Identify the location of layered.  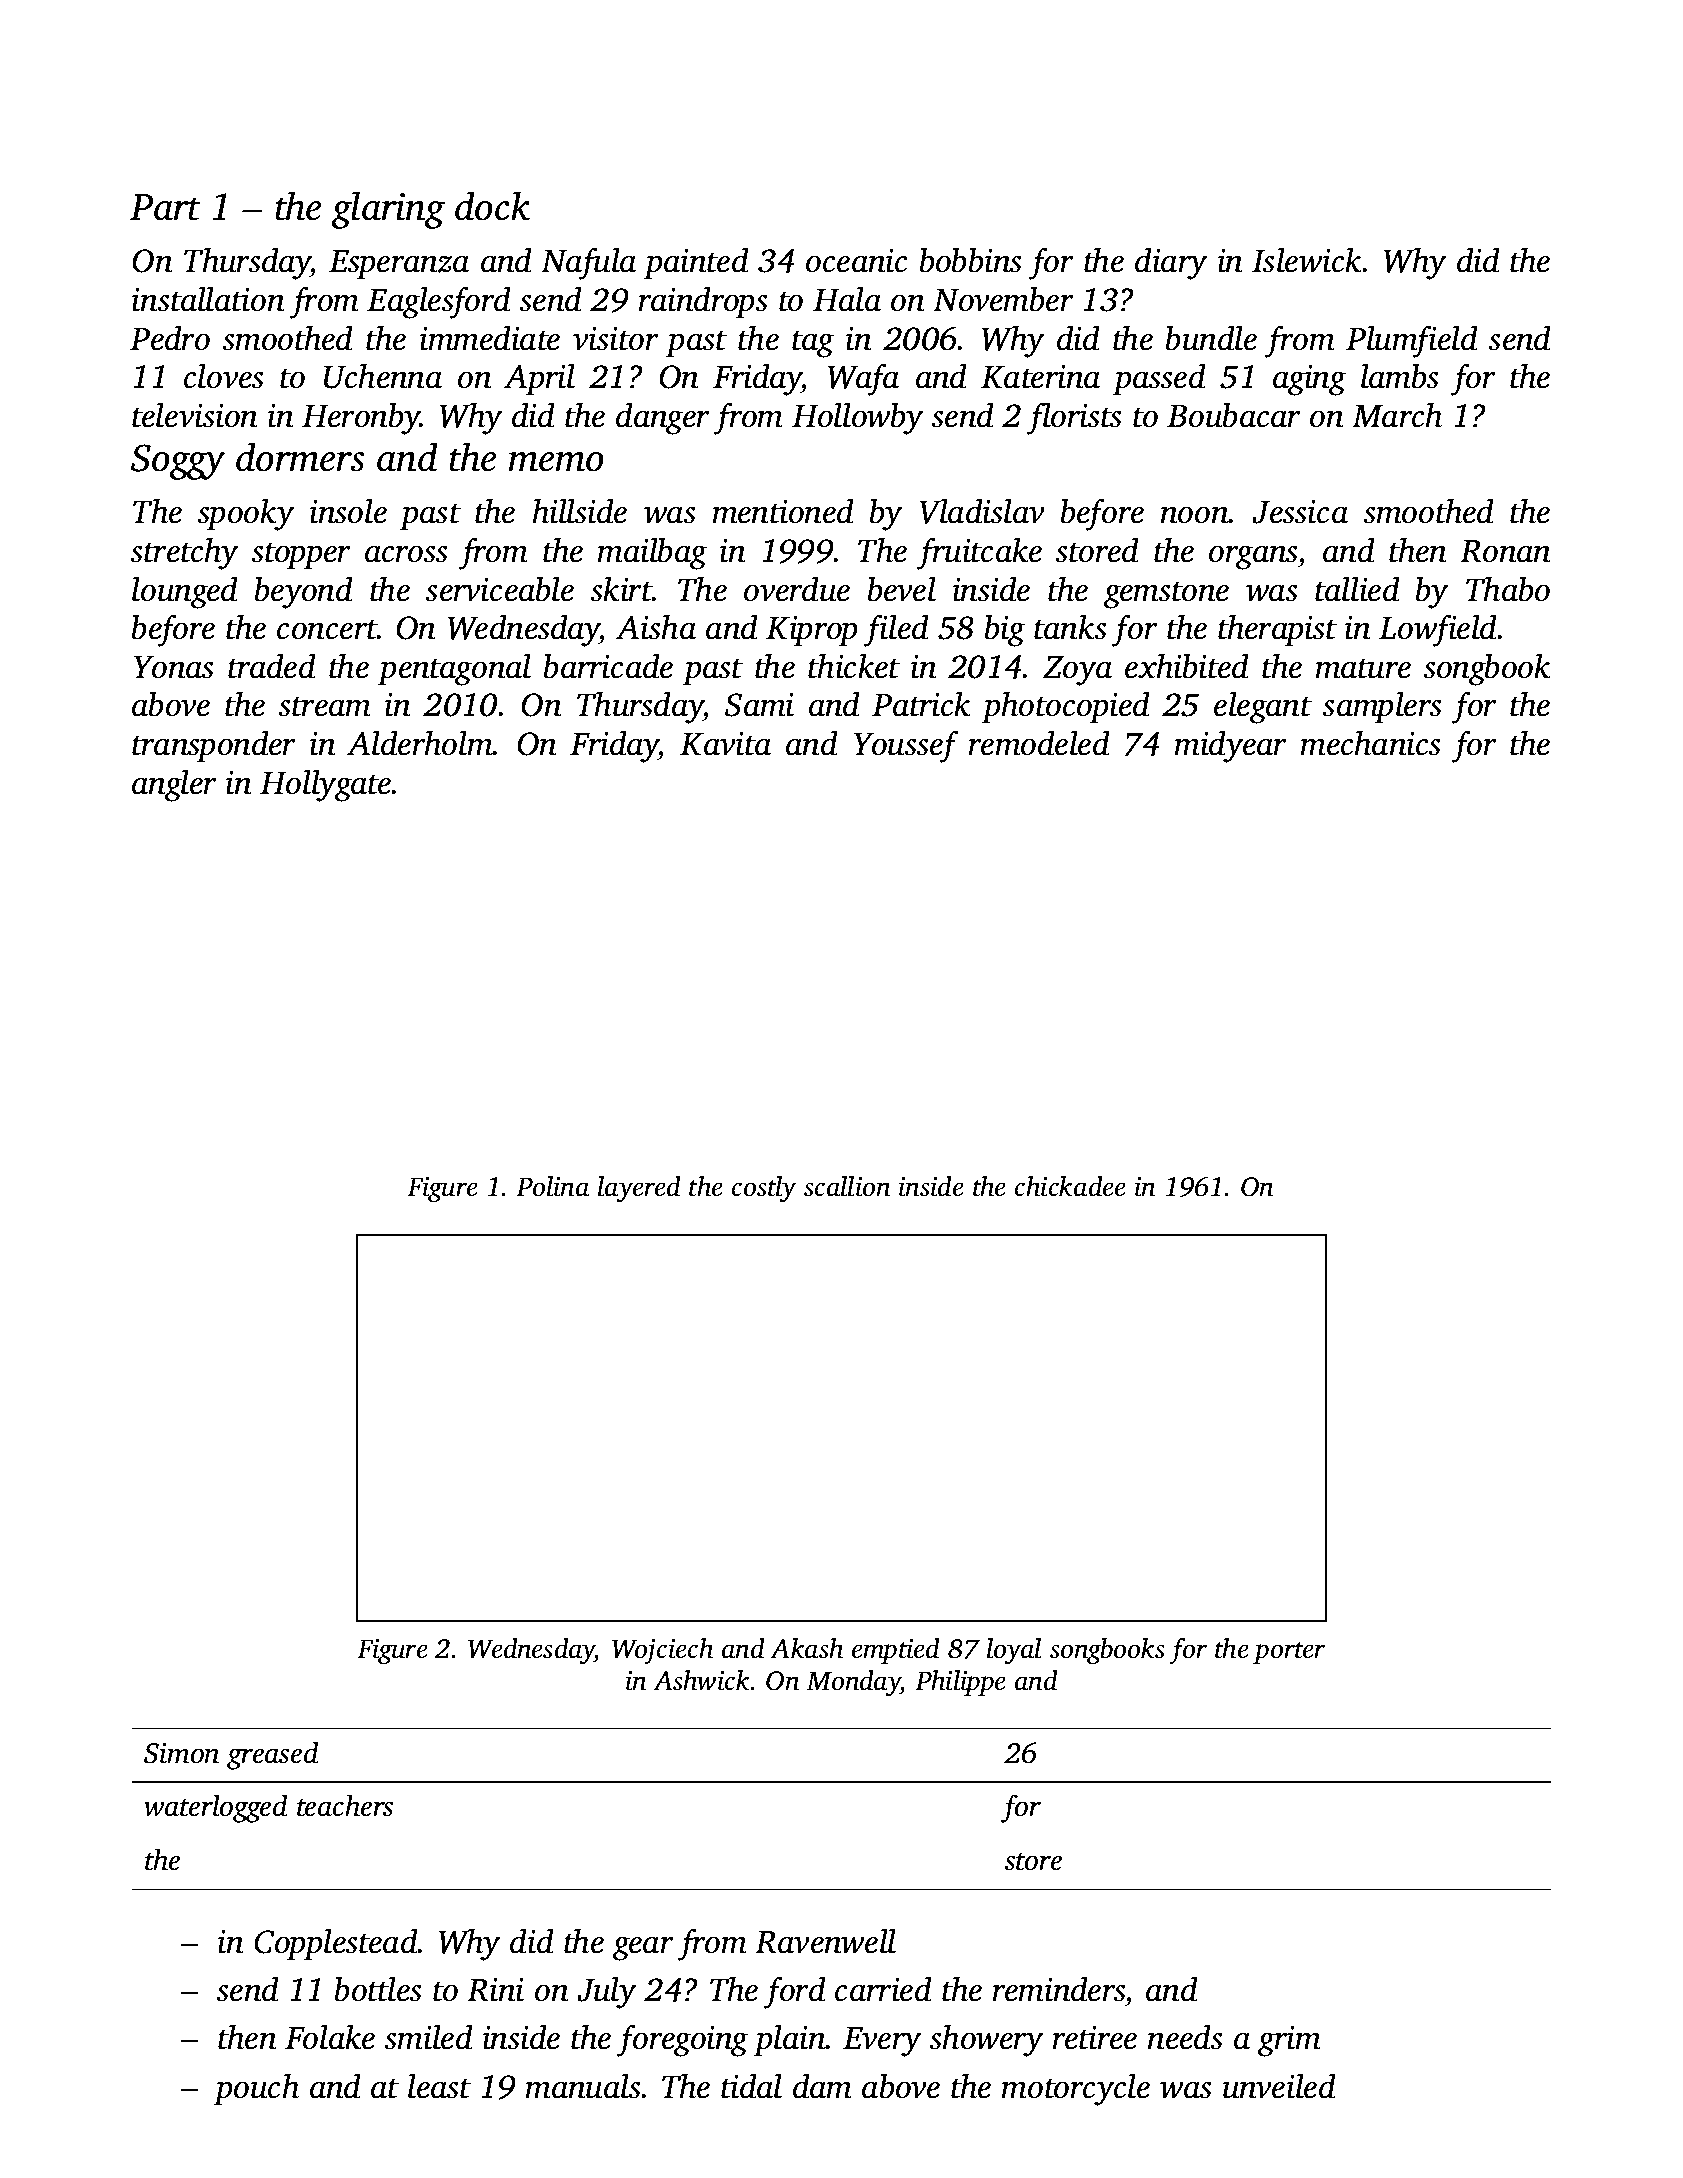
(639, 1189).
